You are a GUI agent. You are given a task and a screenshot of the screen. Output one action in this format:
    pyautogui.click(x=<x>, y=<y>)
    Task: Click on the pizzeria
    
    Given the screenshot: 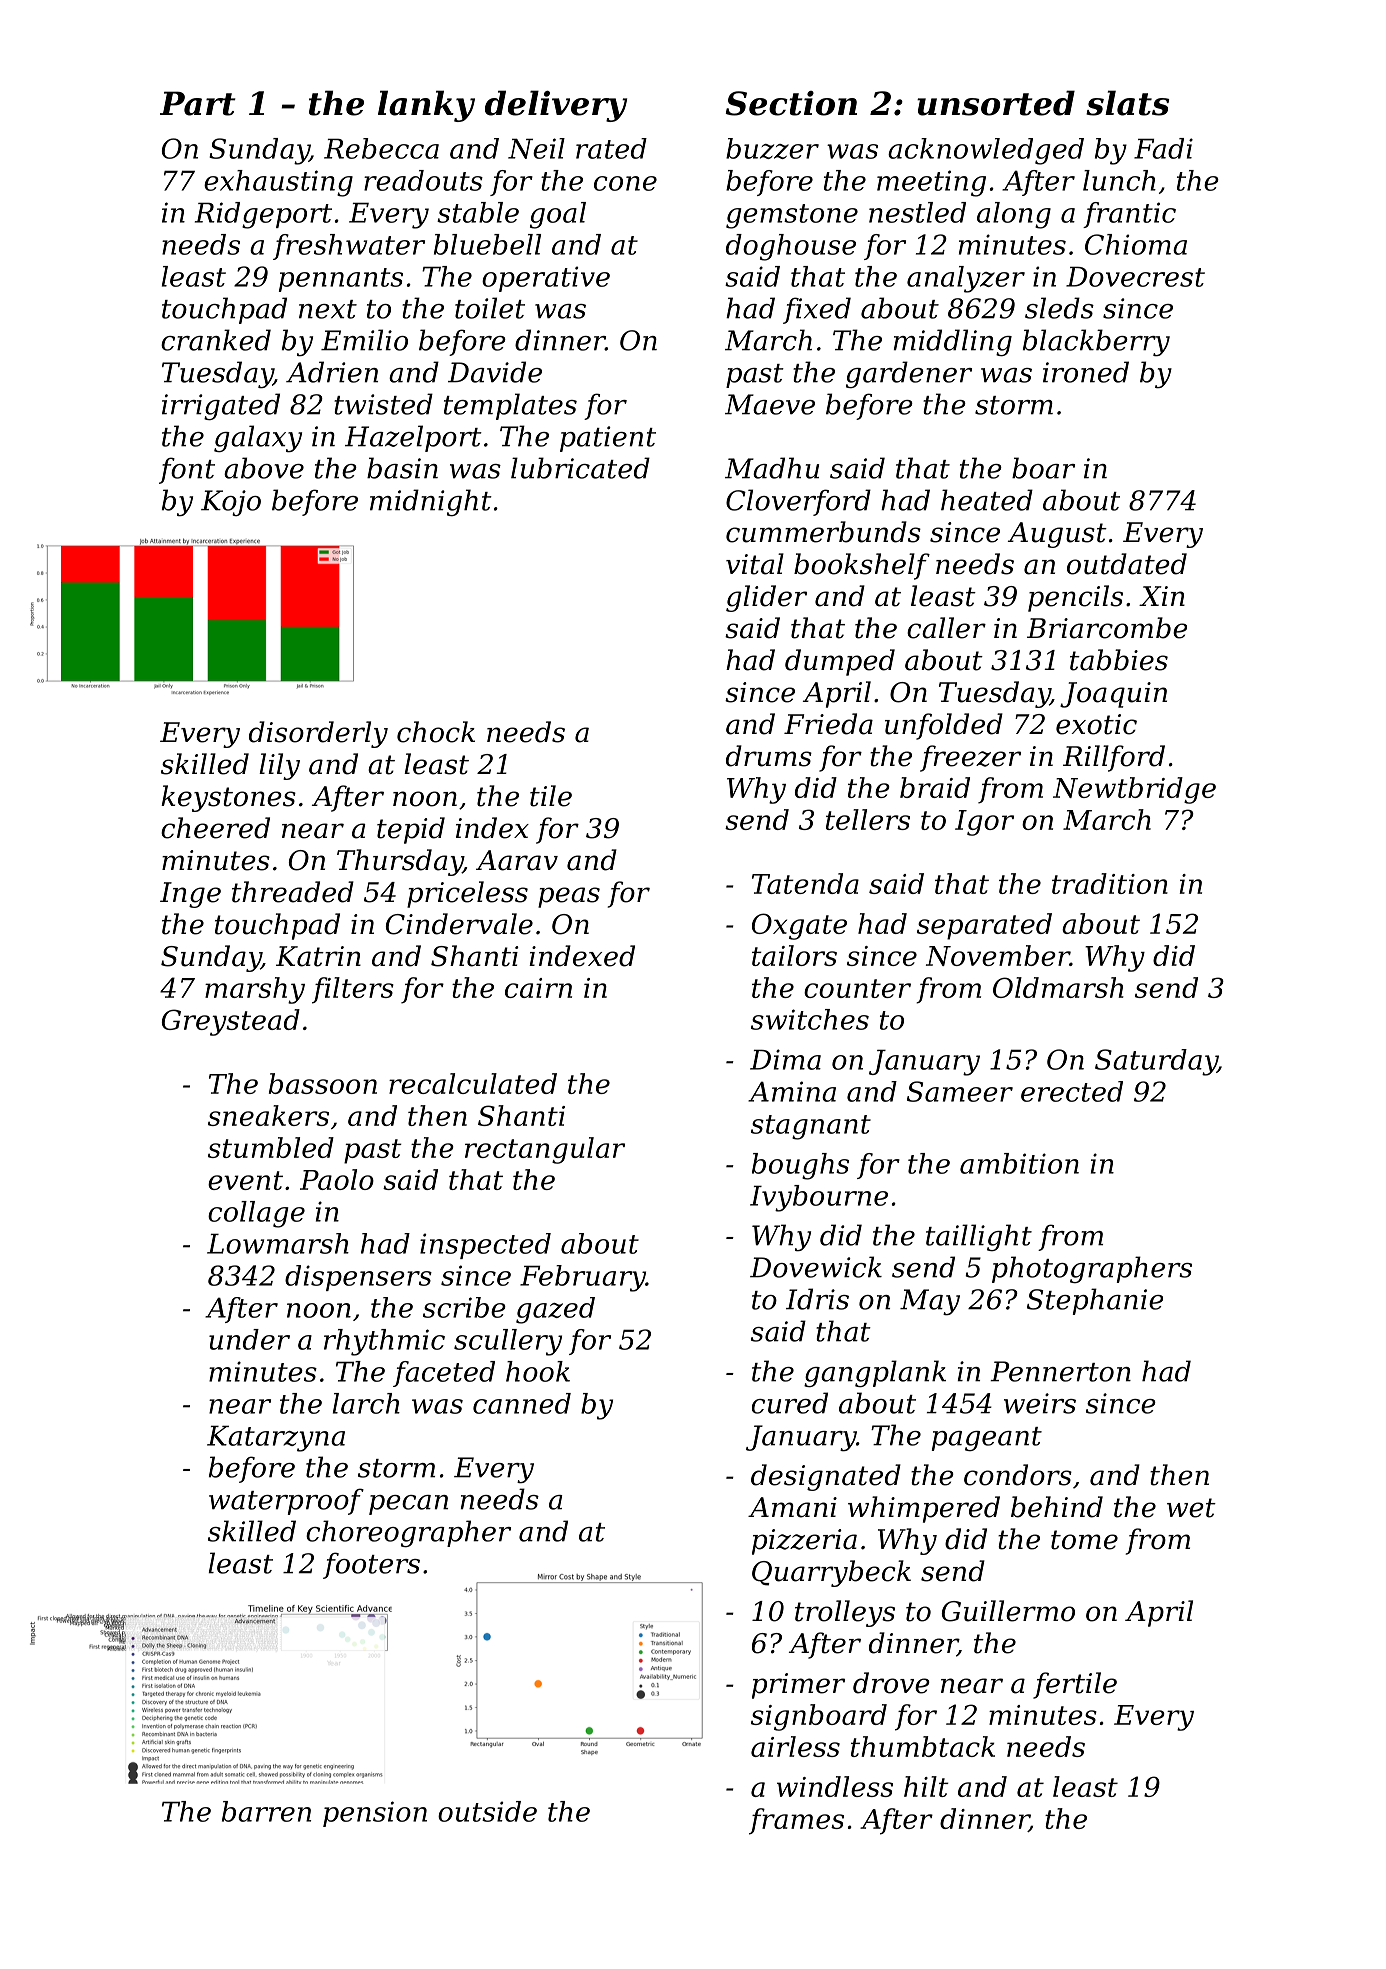 What is the action you would take?
    pyautogui.click(x=804, y=1542)
